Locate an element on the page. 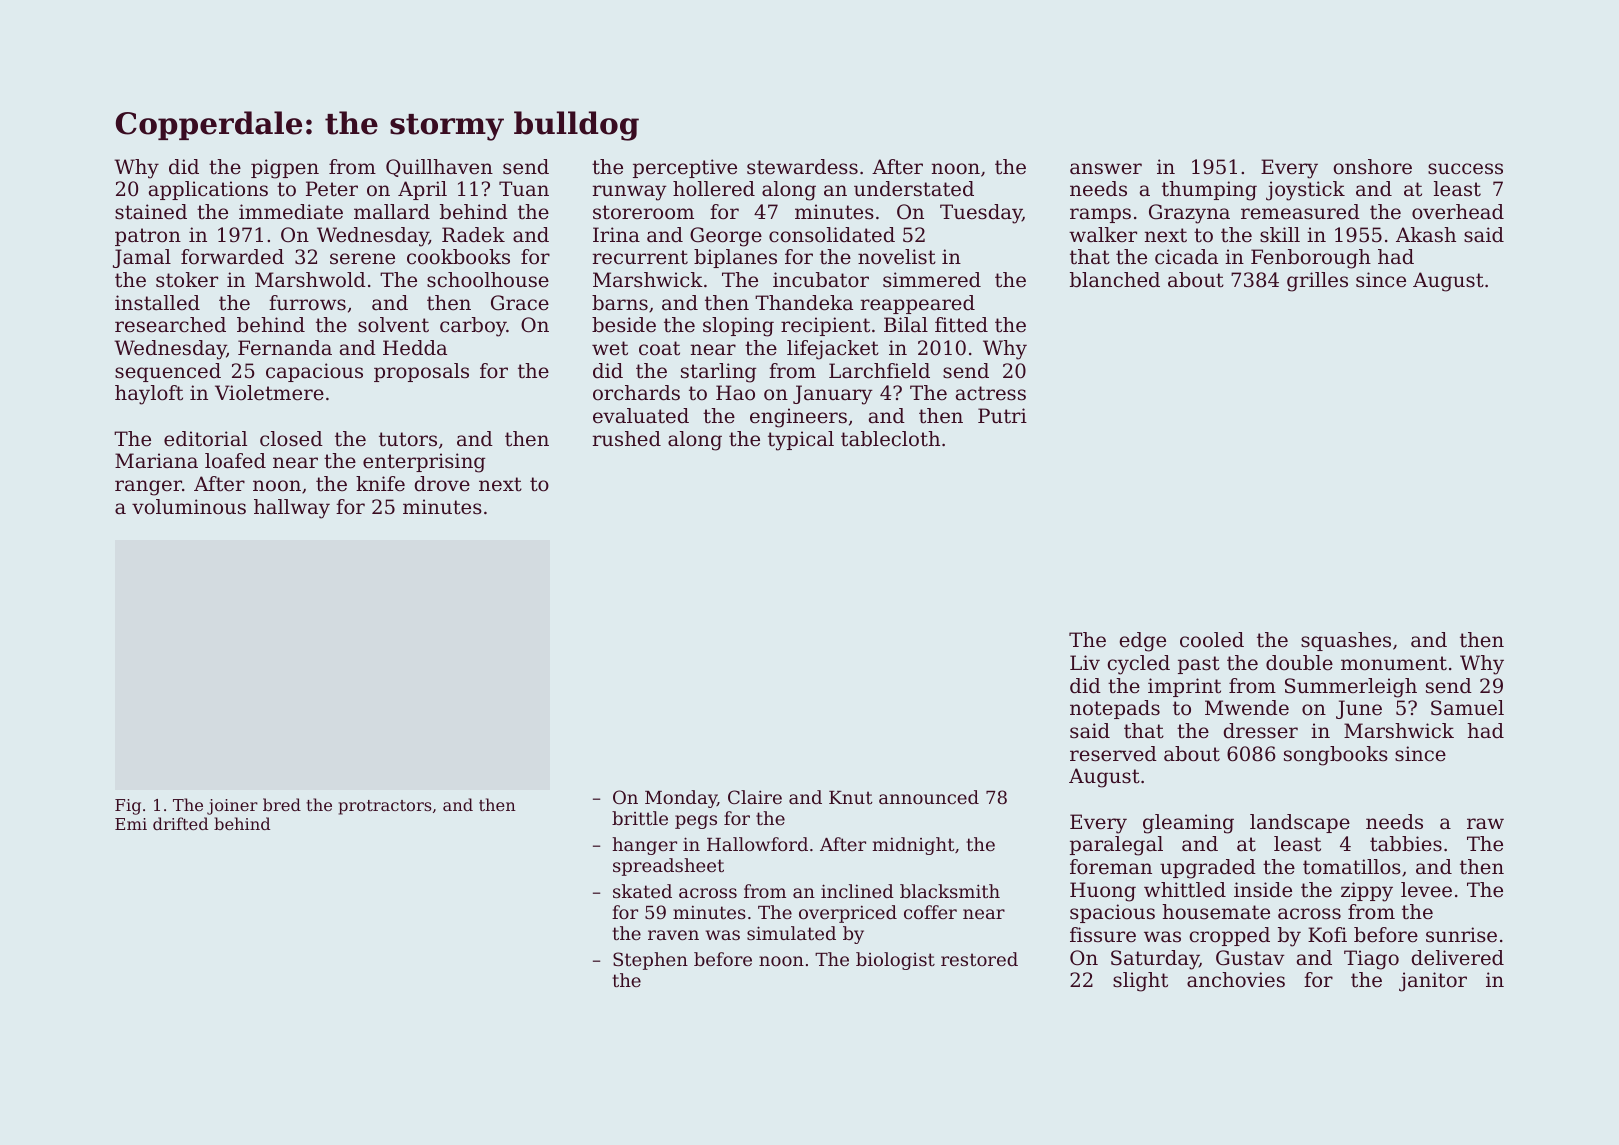  Fig is located at coordinates (128, 807).
